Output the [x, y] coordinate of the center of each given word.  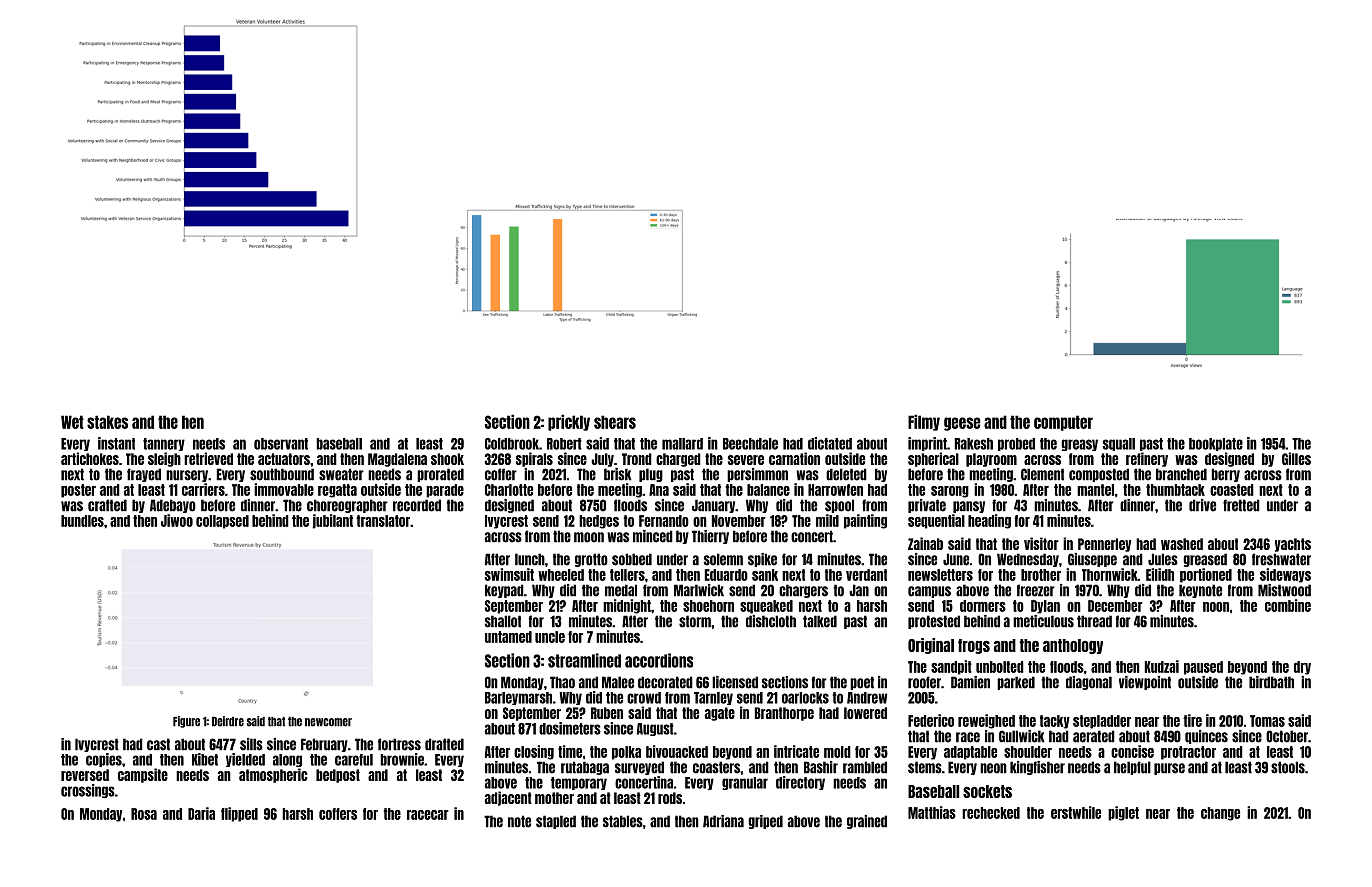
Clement [1042, 474]
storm [695, 621]
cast [158, 744]
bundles [82, 521]
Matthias [932, 812]
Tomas [1267, 721]
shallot [503, 621]
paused [1203, 668]
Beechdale [750, 444]
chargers [803, 591]
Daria [201, 813]
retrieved [208, 458]
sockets [987, 791]
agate [720, 714]
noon [1216, 607]
